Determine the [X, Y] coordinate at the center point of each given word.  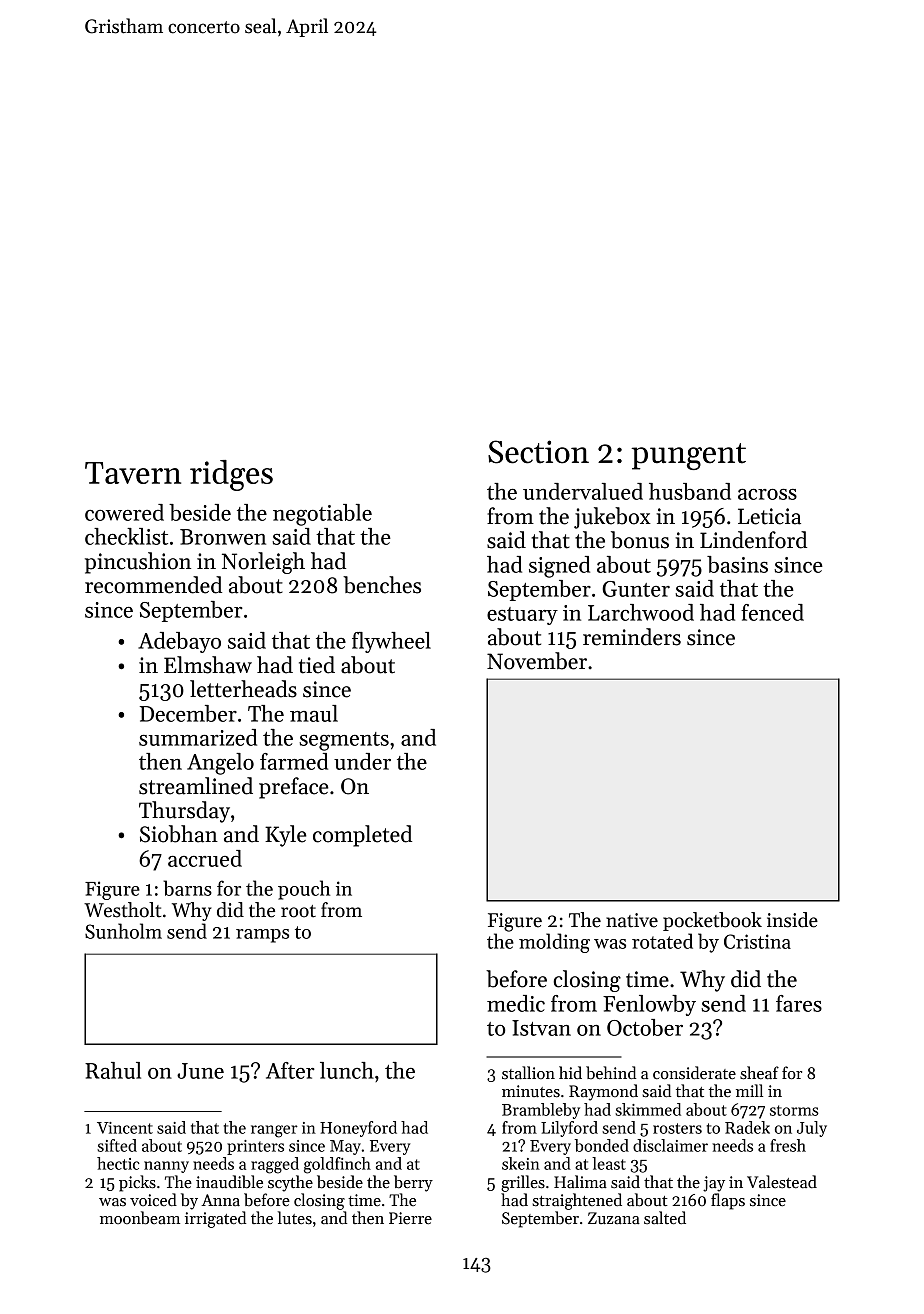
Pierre [410, 1218]
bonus [640, 540]
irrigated [215, 1219]
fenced [772, 612]
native [632, 920]
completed [362, 836]
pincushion [138, 563]
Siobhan [179, 834]
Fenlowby [649, 1005]
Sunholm [123, 931]
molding [554, 943]
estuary [522, 616]
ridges [231, 475]
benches [382, 585]
